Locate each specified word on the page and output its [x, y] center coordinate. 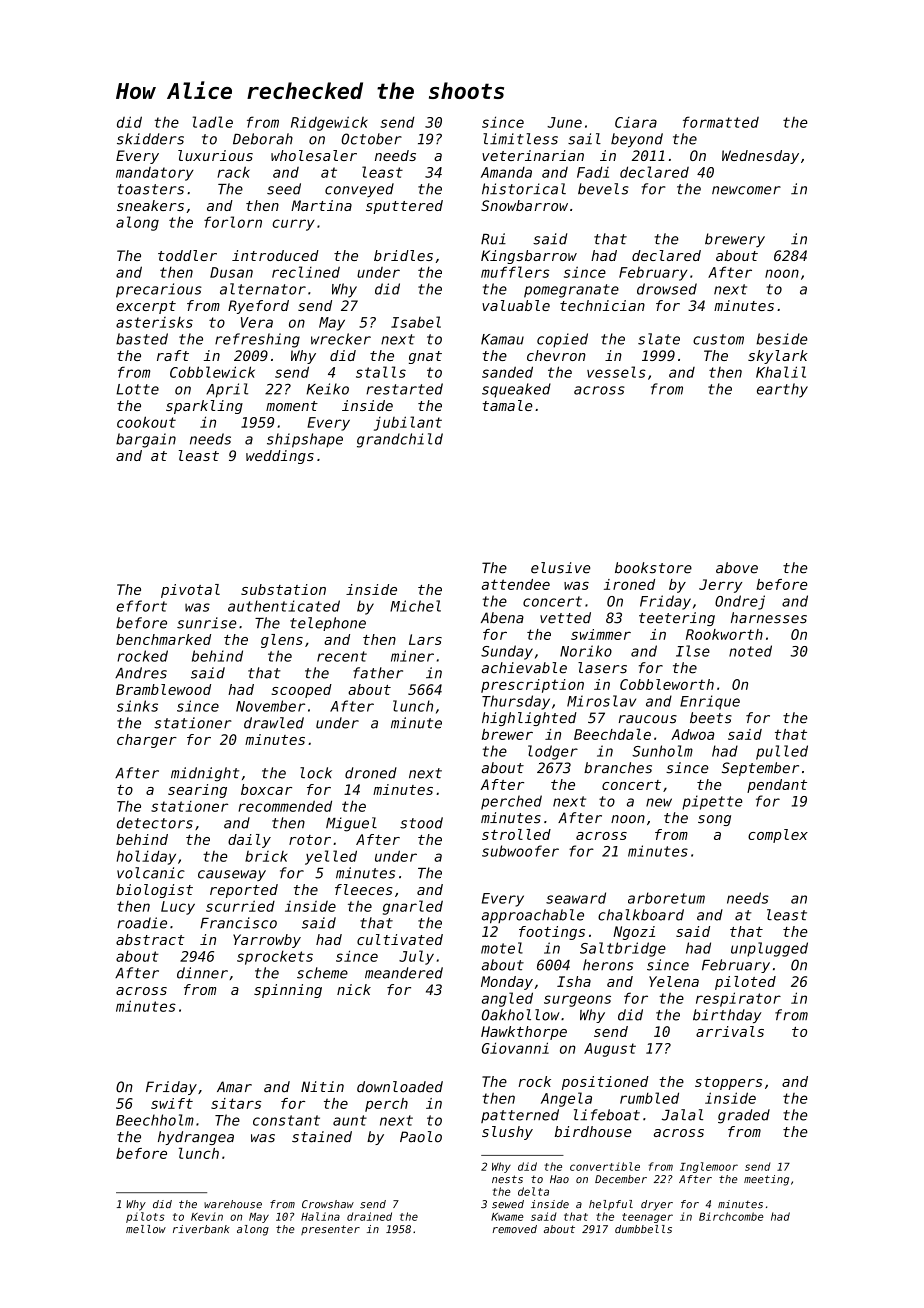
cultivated [400, 939]
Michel [415, 606]
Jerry [720, 586]
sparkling [204, 407]
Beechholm [155, 1120]
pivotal [190, 591]
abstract [150, 939]
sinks [137, 706]
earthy [782, 390]
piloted [745, 983]
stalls [381, 372]
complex [778, 836]
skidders [150, 139]
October [371, 139]
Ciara [636, 122]
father [378, 673]
